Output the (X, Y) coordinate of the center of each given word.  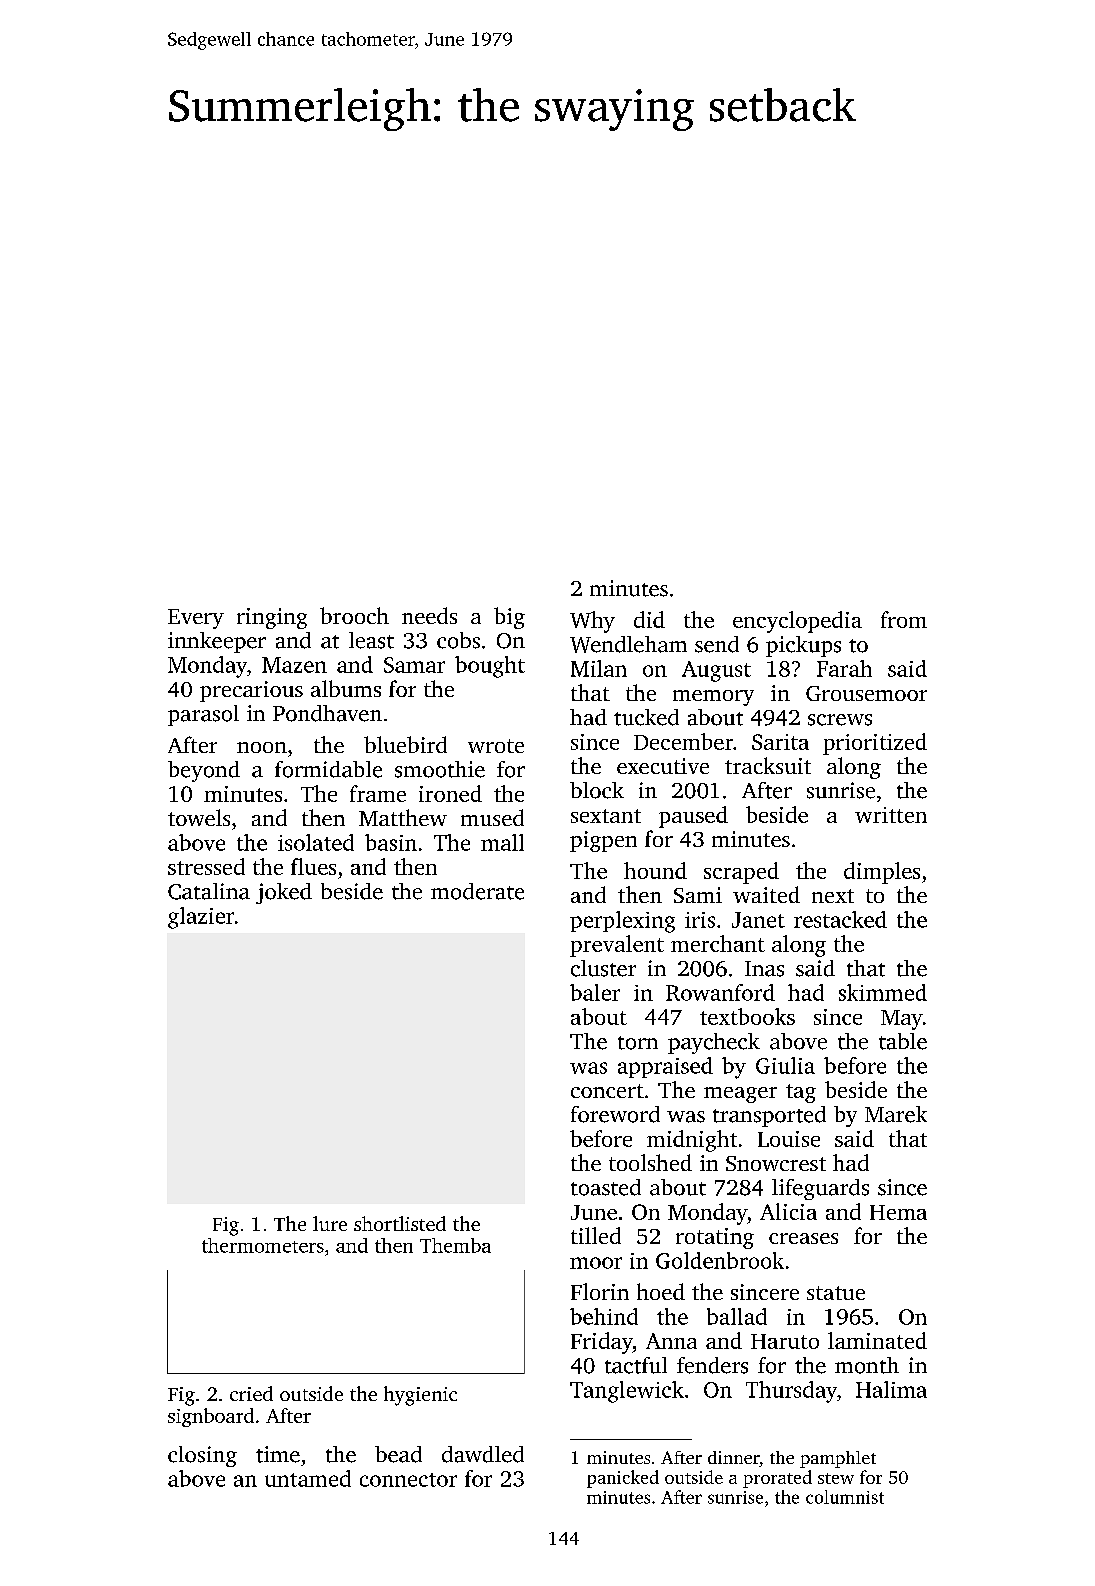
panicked (623, 1479)
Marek (896, 1114)
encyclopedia (797, 622)
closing (202, 1456)
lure (330, 1223)
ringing (272, 618)
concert (607, 1091)
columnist (845, 1497)
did (649, 619)
